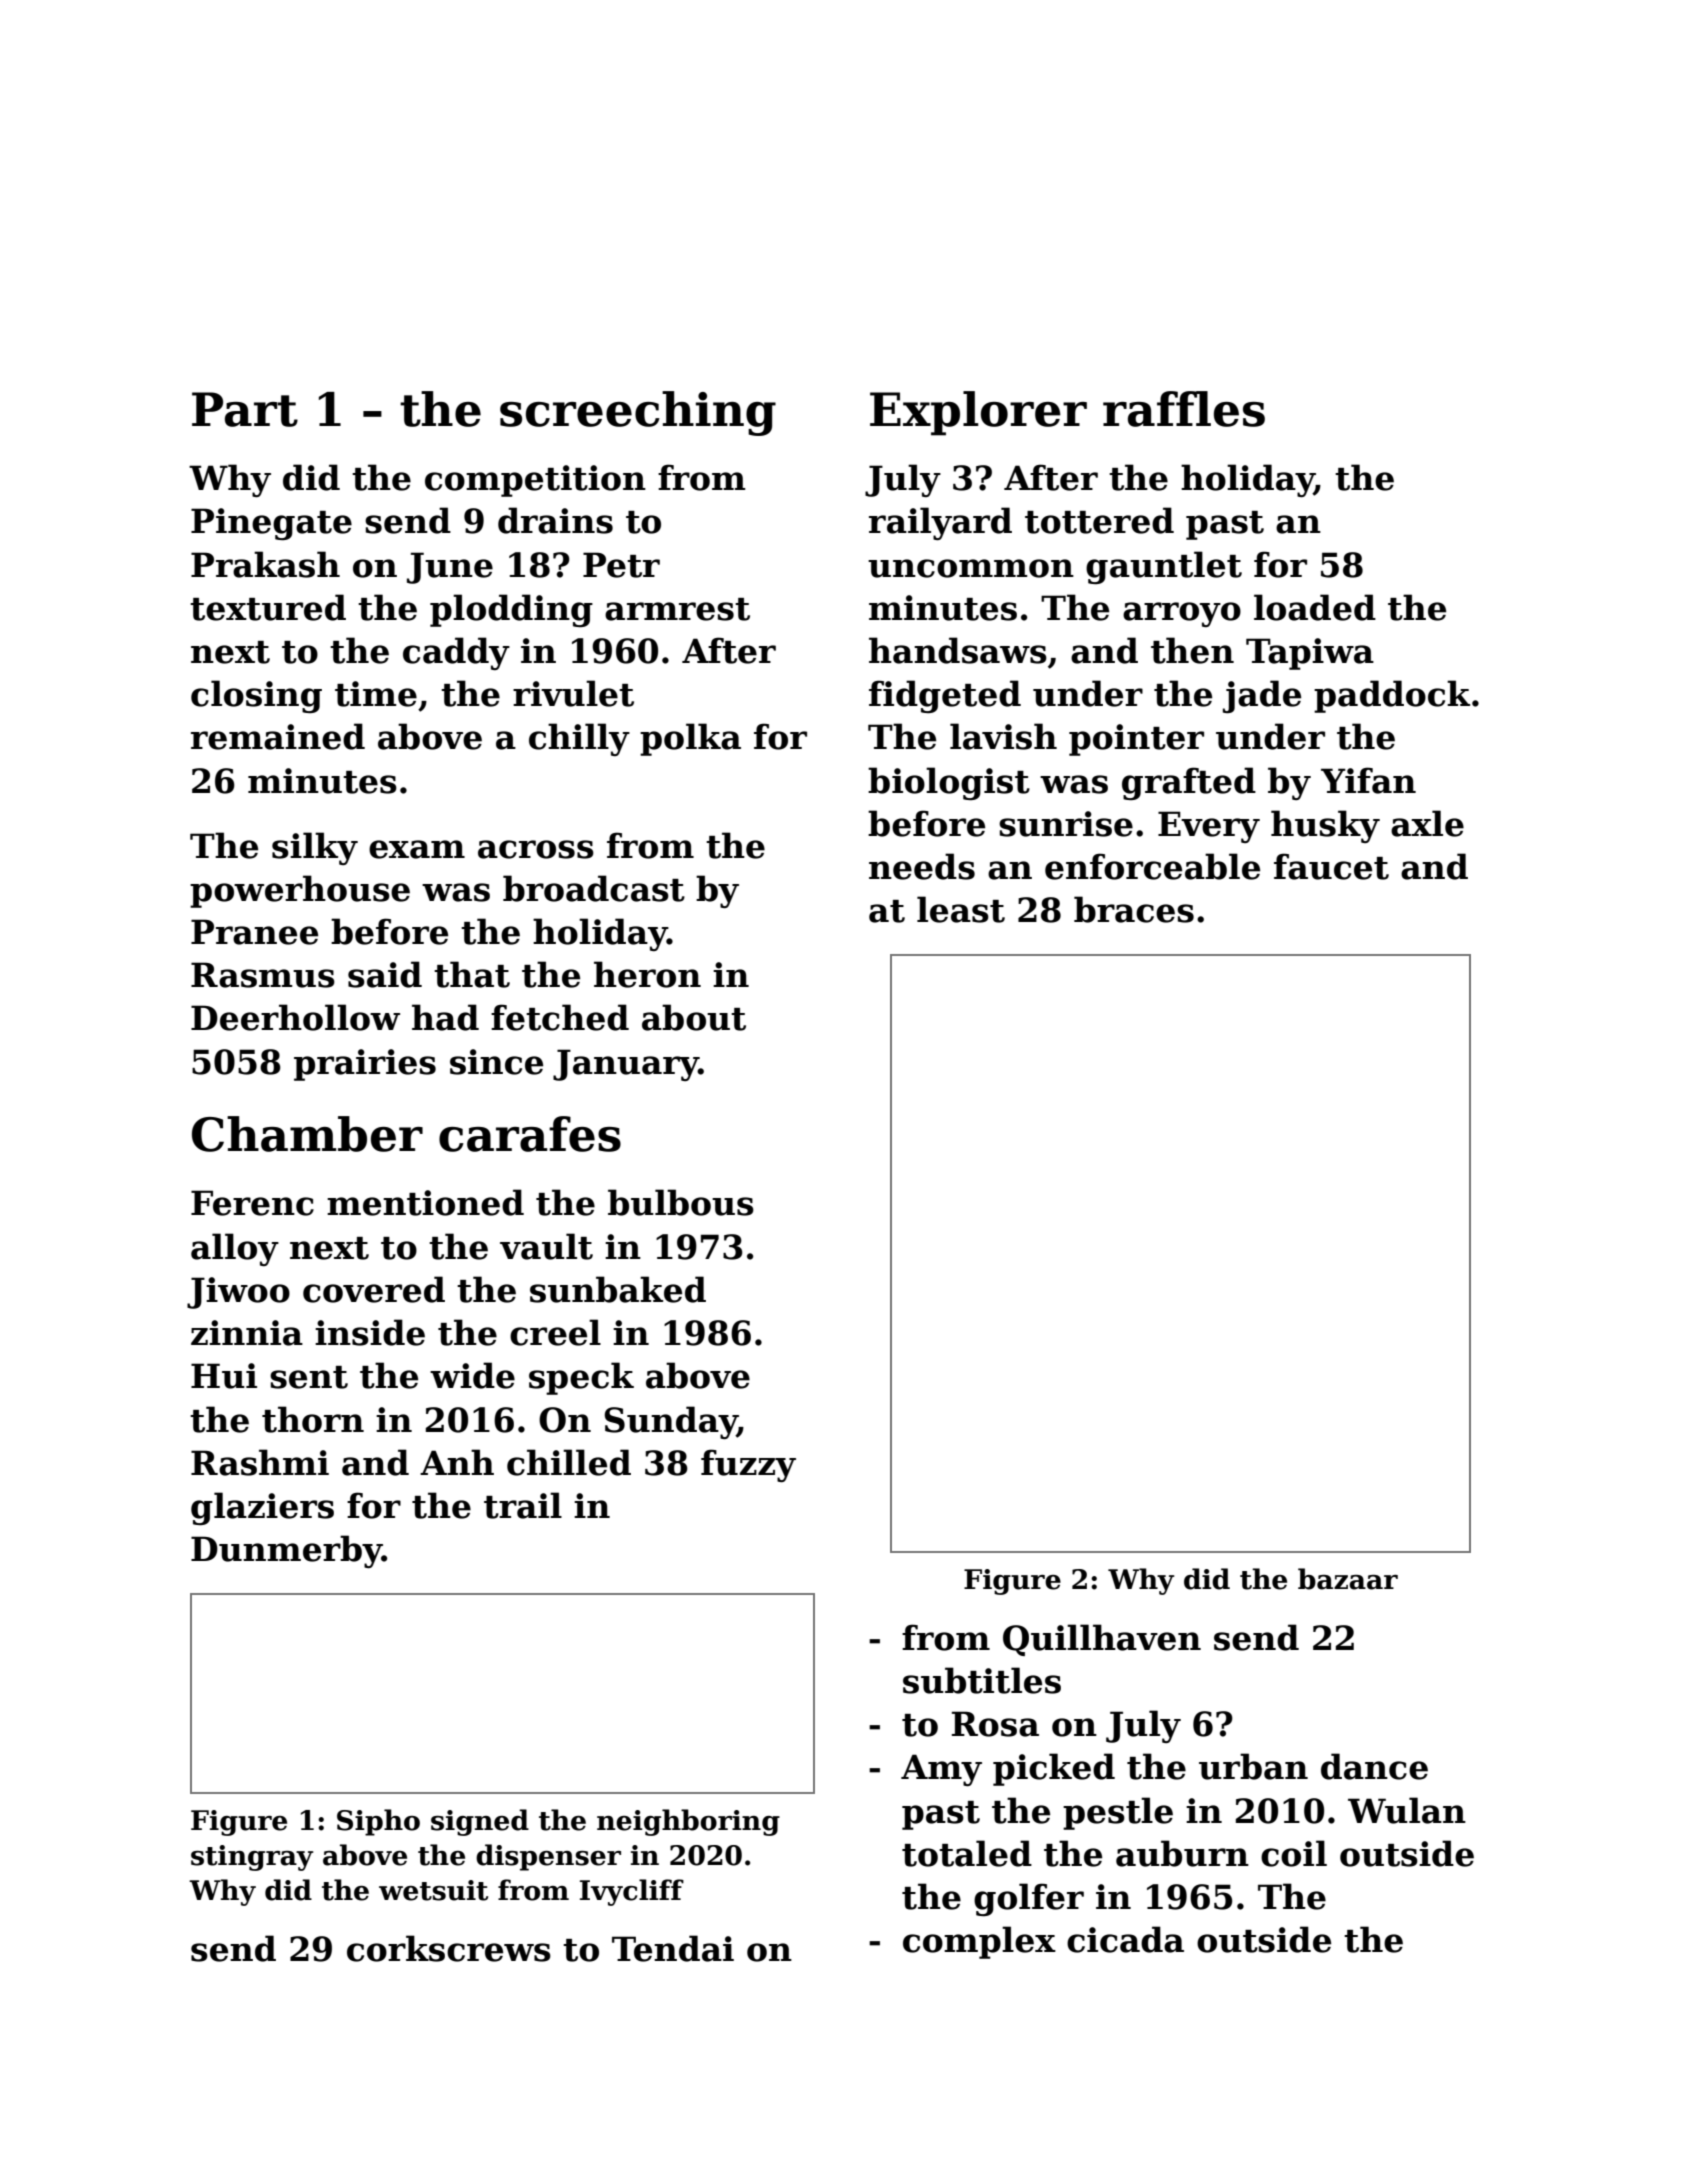 Image resolution: width=1683 pixels, height=2178 pixels. What do you see at coordinates (748, 1465) in the page?
I see `fuzzy` at bounding box center [748, 1465].
